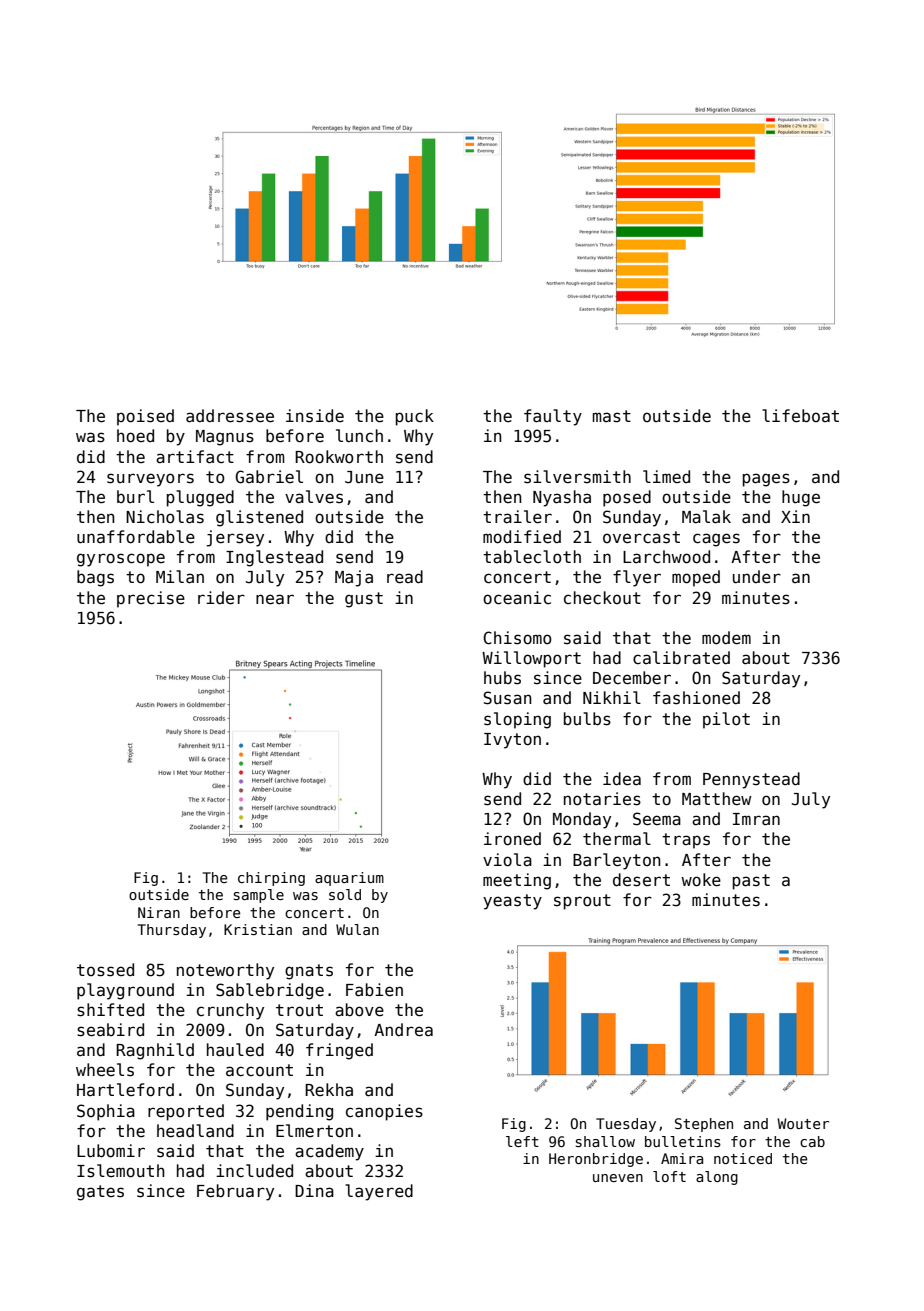 This image has height=1311, width=924. I want to click on Maja, so click(354, 578).
